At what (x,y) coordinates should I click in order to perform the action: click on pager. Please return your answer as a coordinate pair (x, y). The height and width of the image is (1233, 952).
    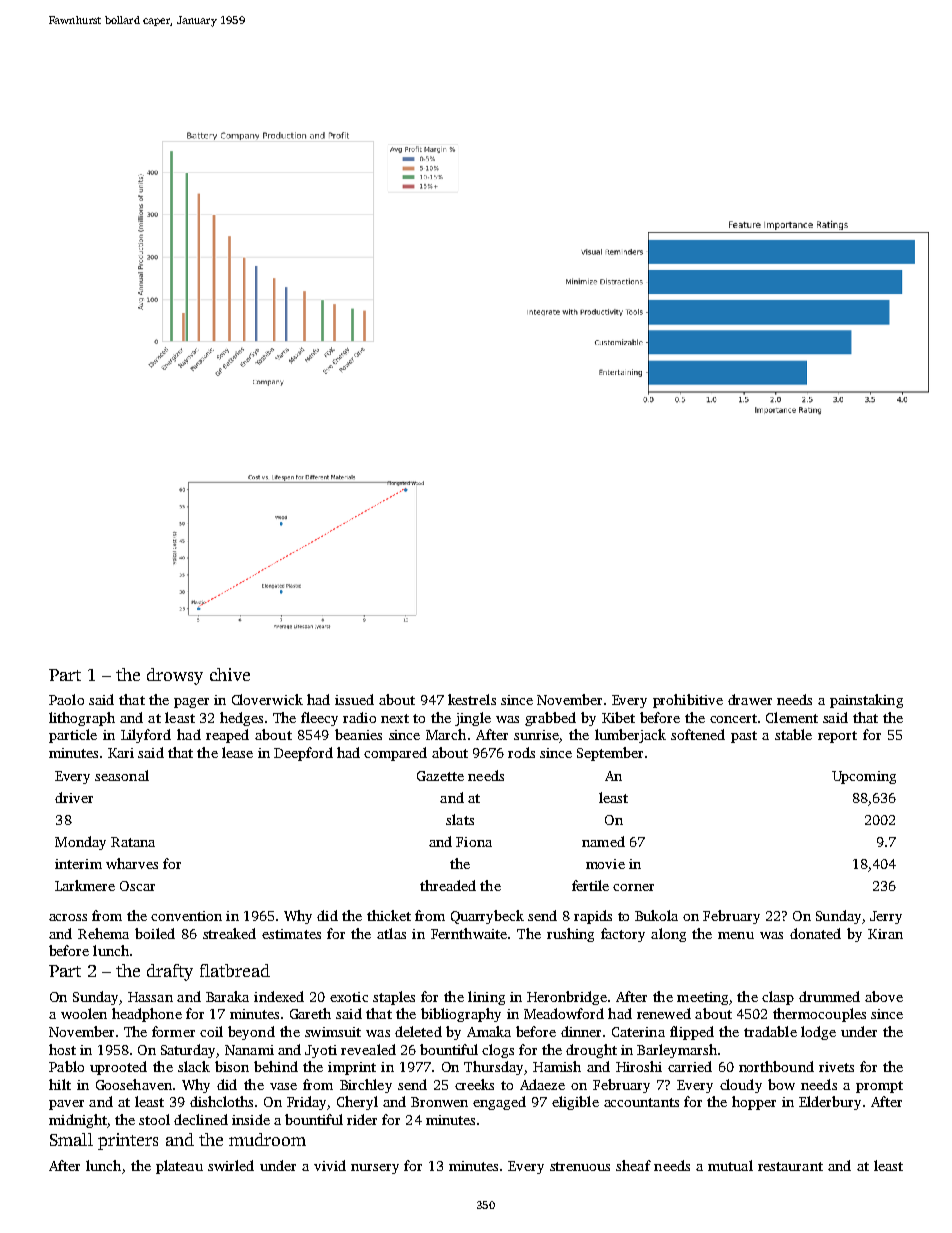
    Looking at the image, I should click on (191, 703).
